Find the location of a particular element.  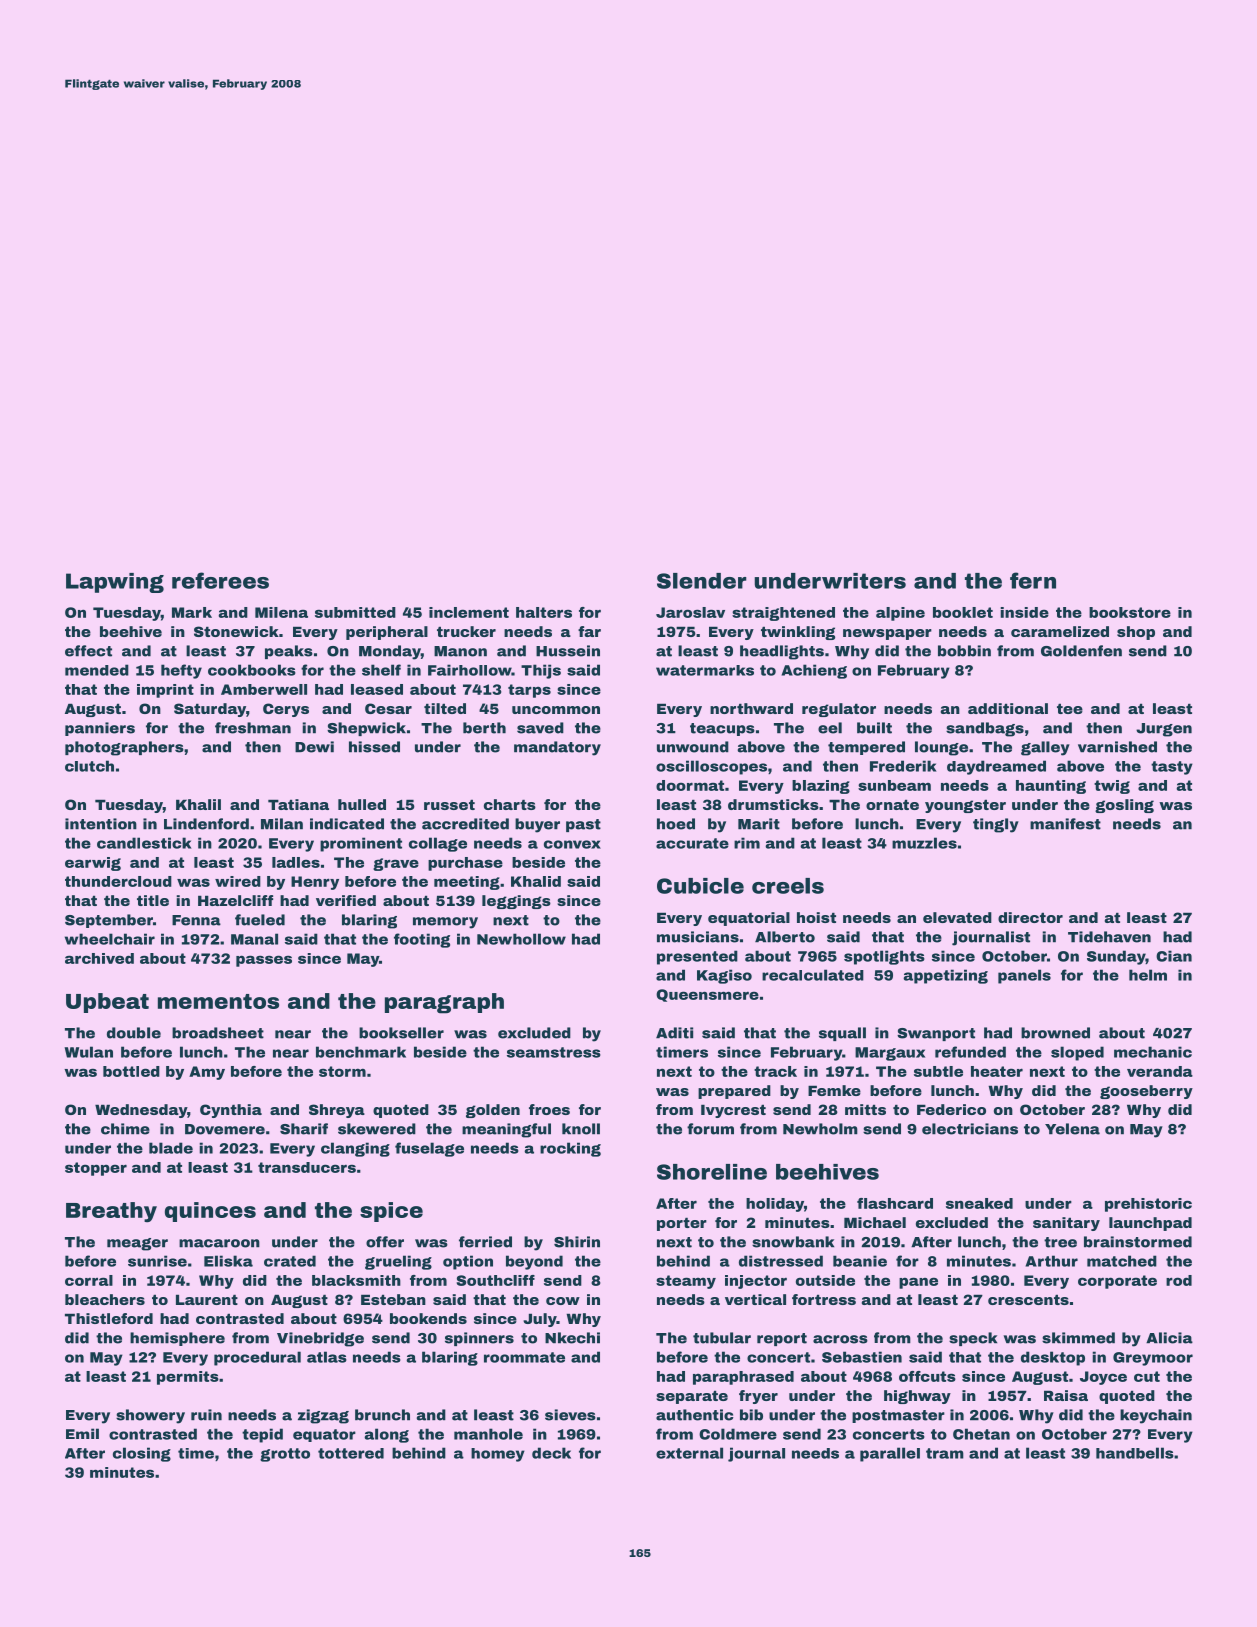

external is located at coordinates (689, 1453).
